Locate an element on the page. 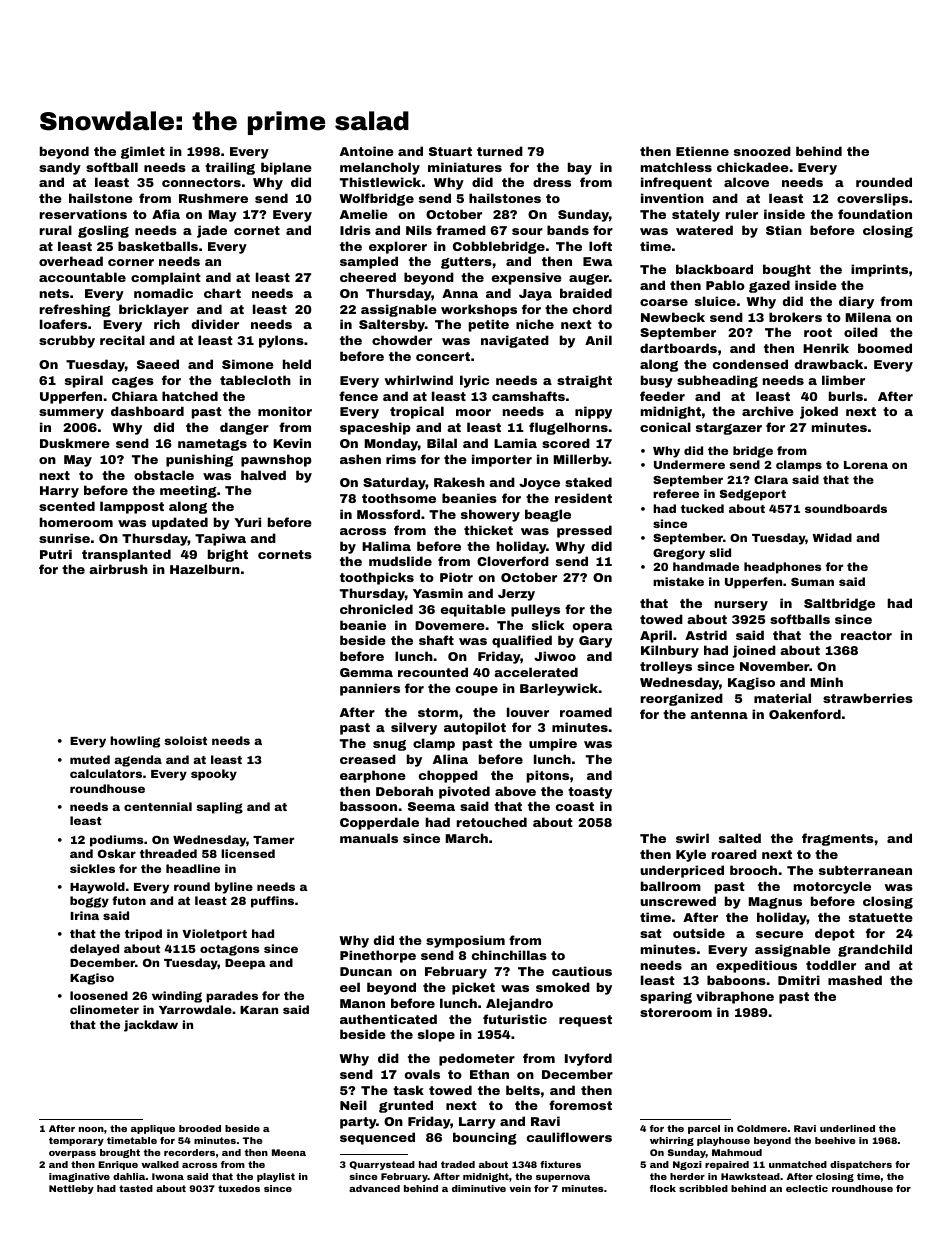 The image size is (952, 1233). March is located at coordinates (467, 838).
